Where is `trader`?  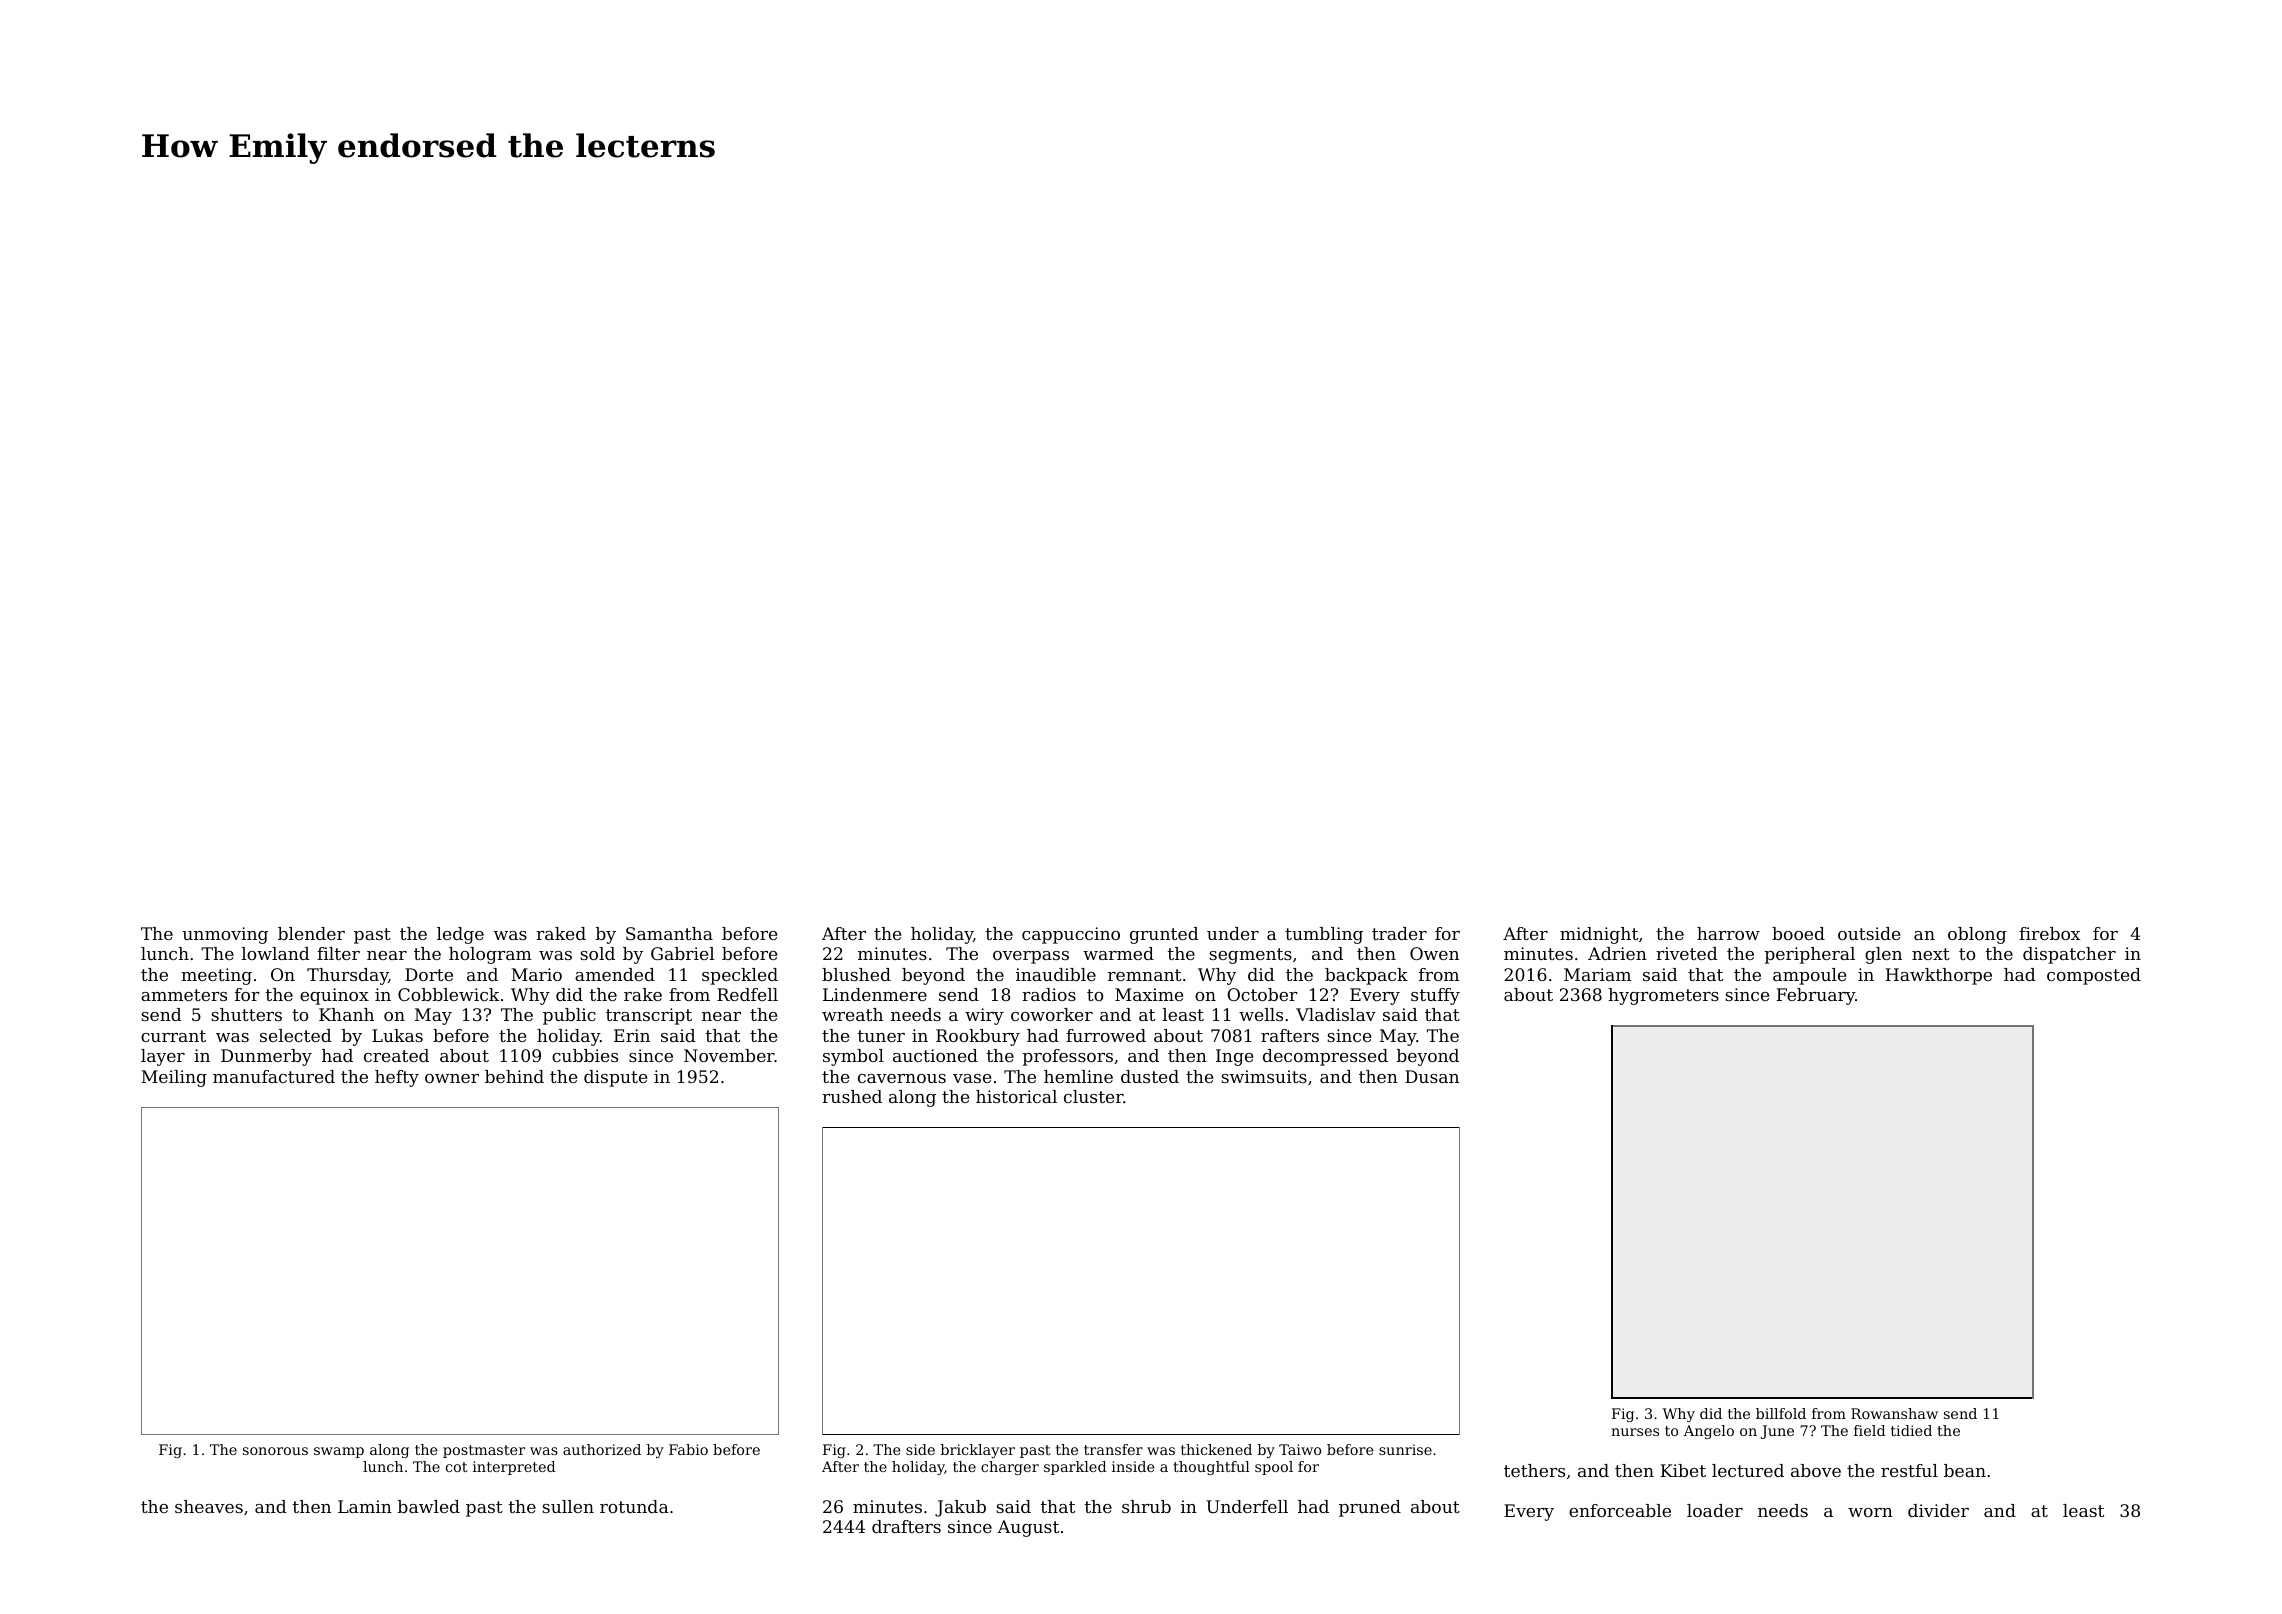 trader is located at coordinates (1399, 933).
